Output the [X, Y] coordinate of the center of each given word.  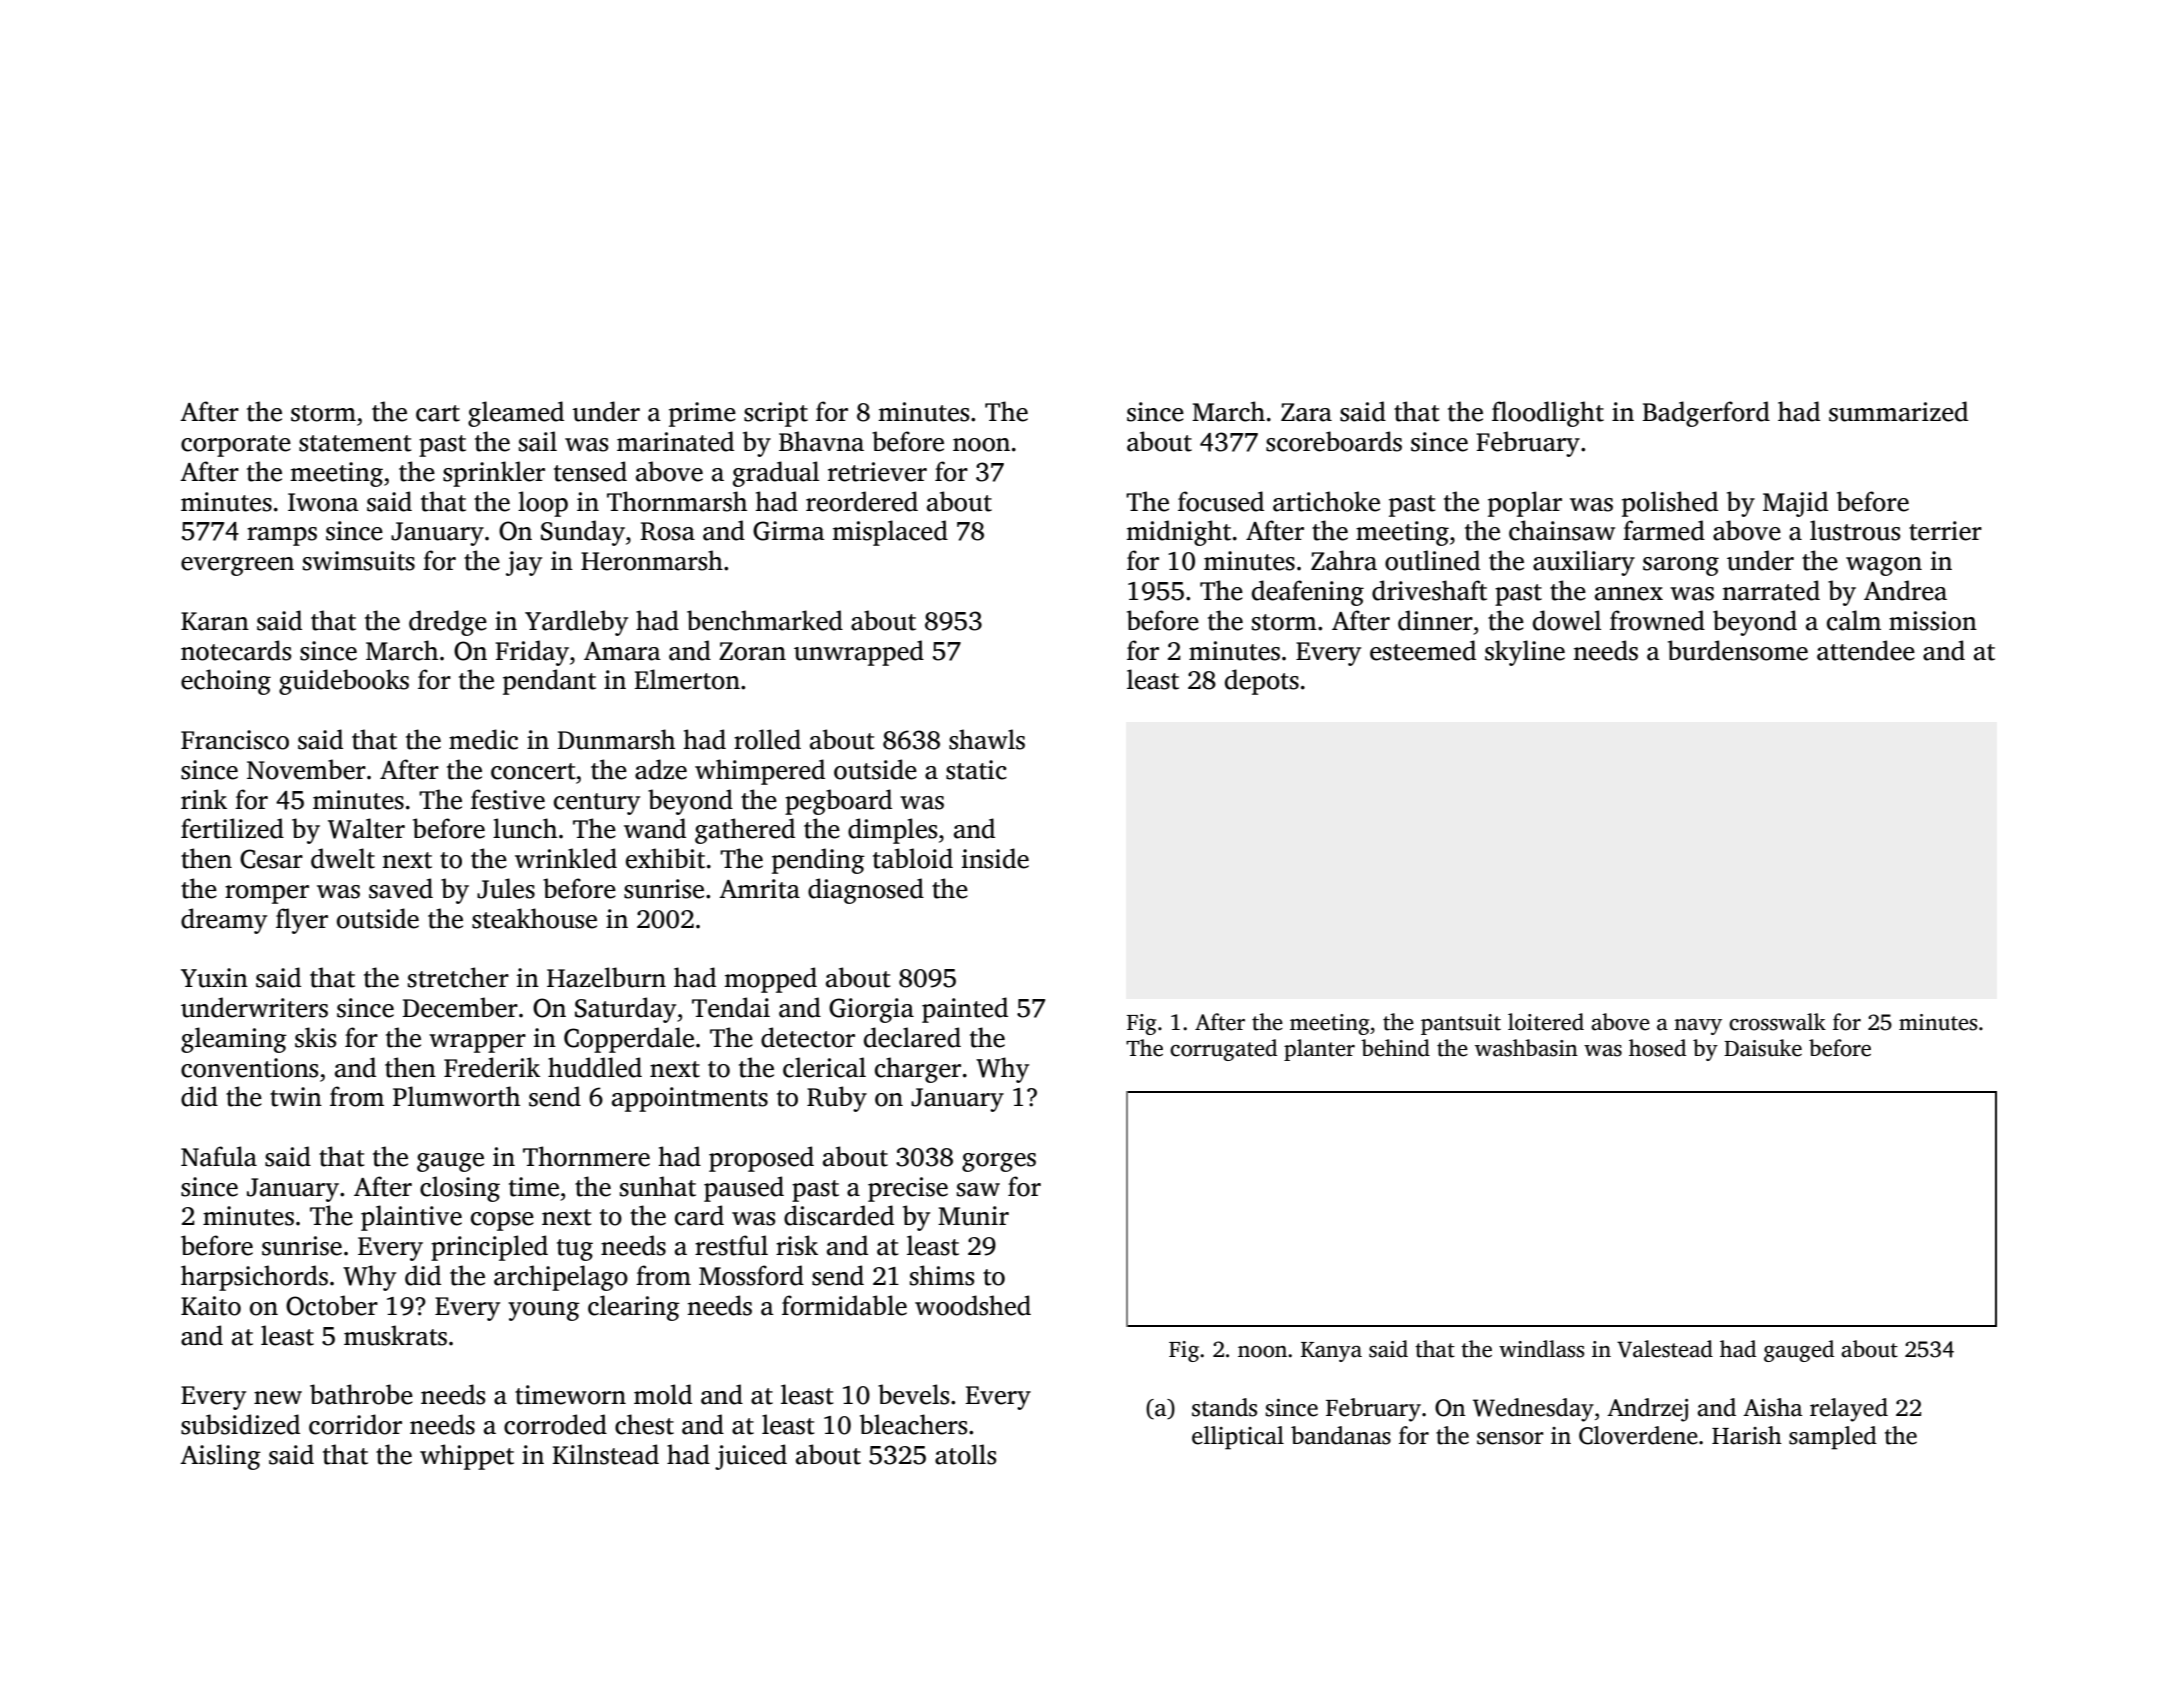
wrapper [477, 1043]
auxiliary [1584, 563]
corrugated [1223, 1050]
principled [489, 1248]
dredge [448, 623]
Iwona [323, 502]
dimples [892, 831]
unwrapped [859, 653]
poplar [1525, 504]
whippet [467, 1457]
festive [508, 799]
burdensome [1738, 650]
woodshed [973, 1305]
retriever [877, 472]
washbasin [1526, 1048]
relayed [1849, 1410]
